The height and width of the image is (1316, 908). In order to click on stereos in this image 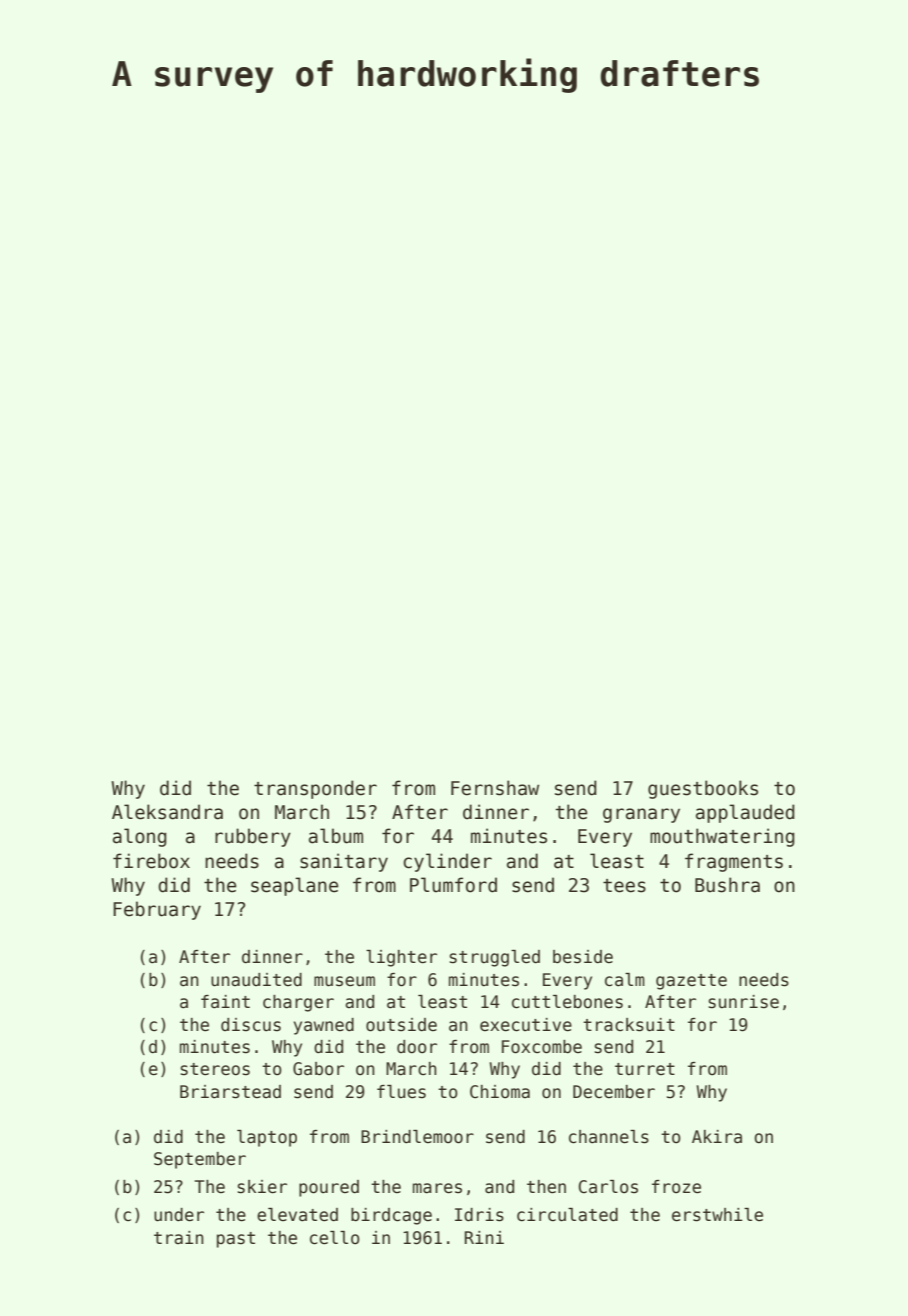, I will do `click(215, 1069)`.
